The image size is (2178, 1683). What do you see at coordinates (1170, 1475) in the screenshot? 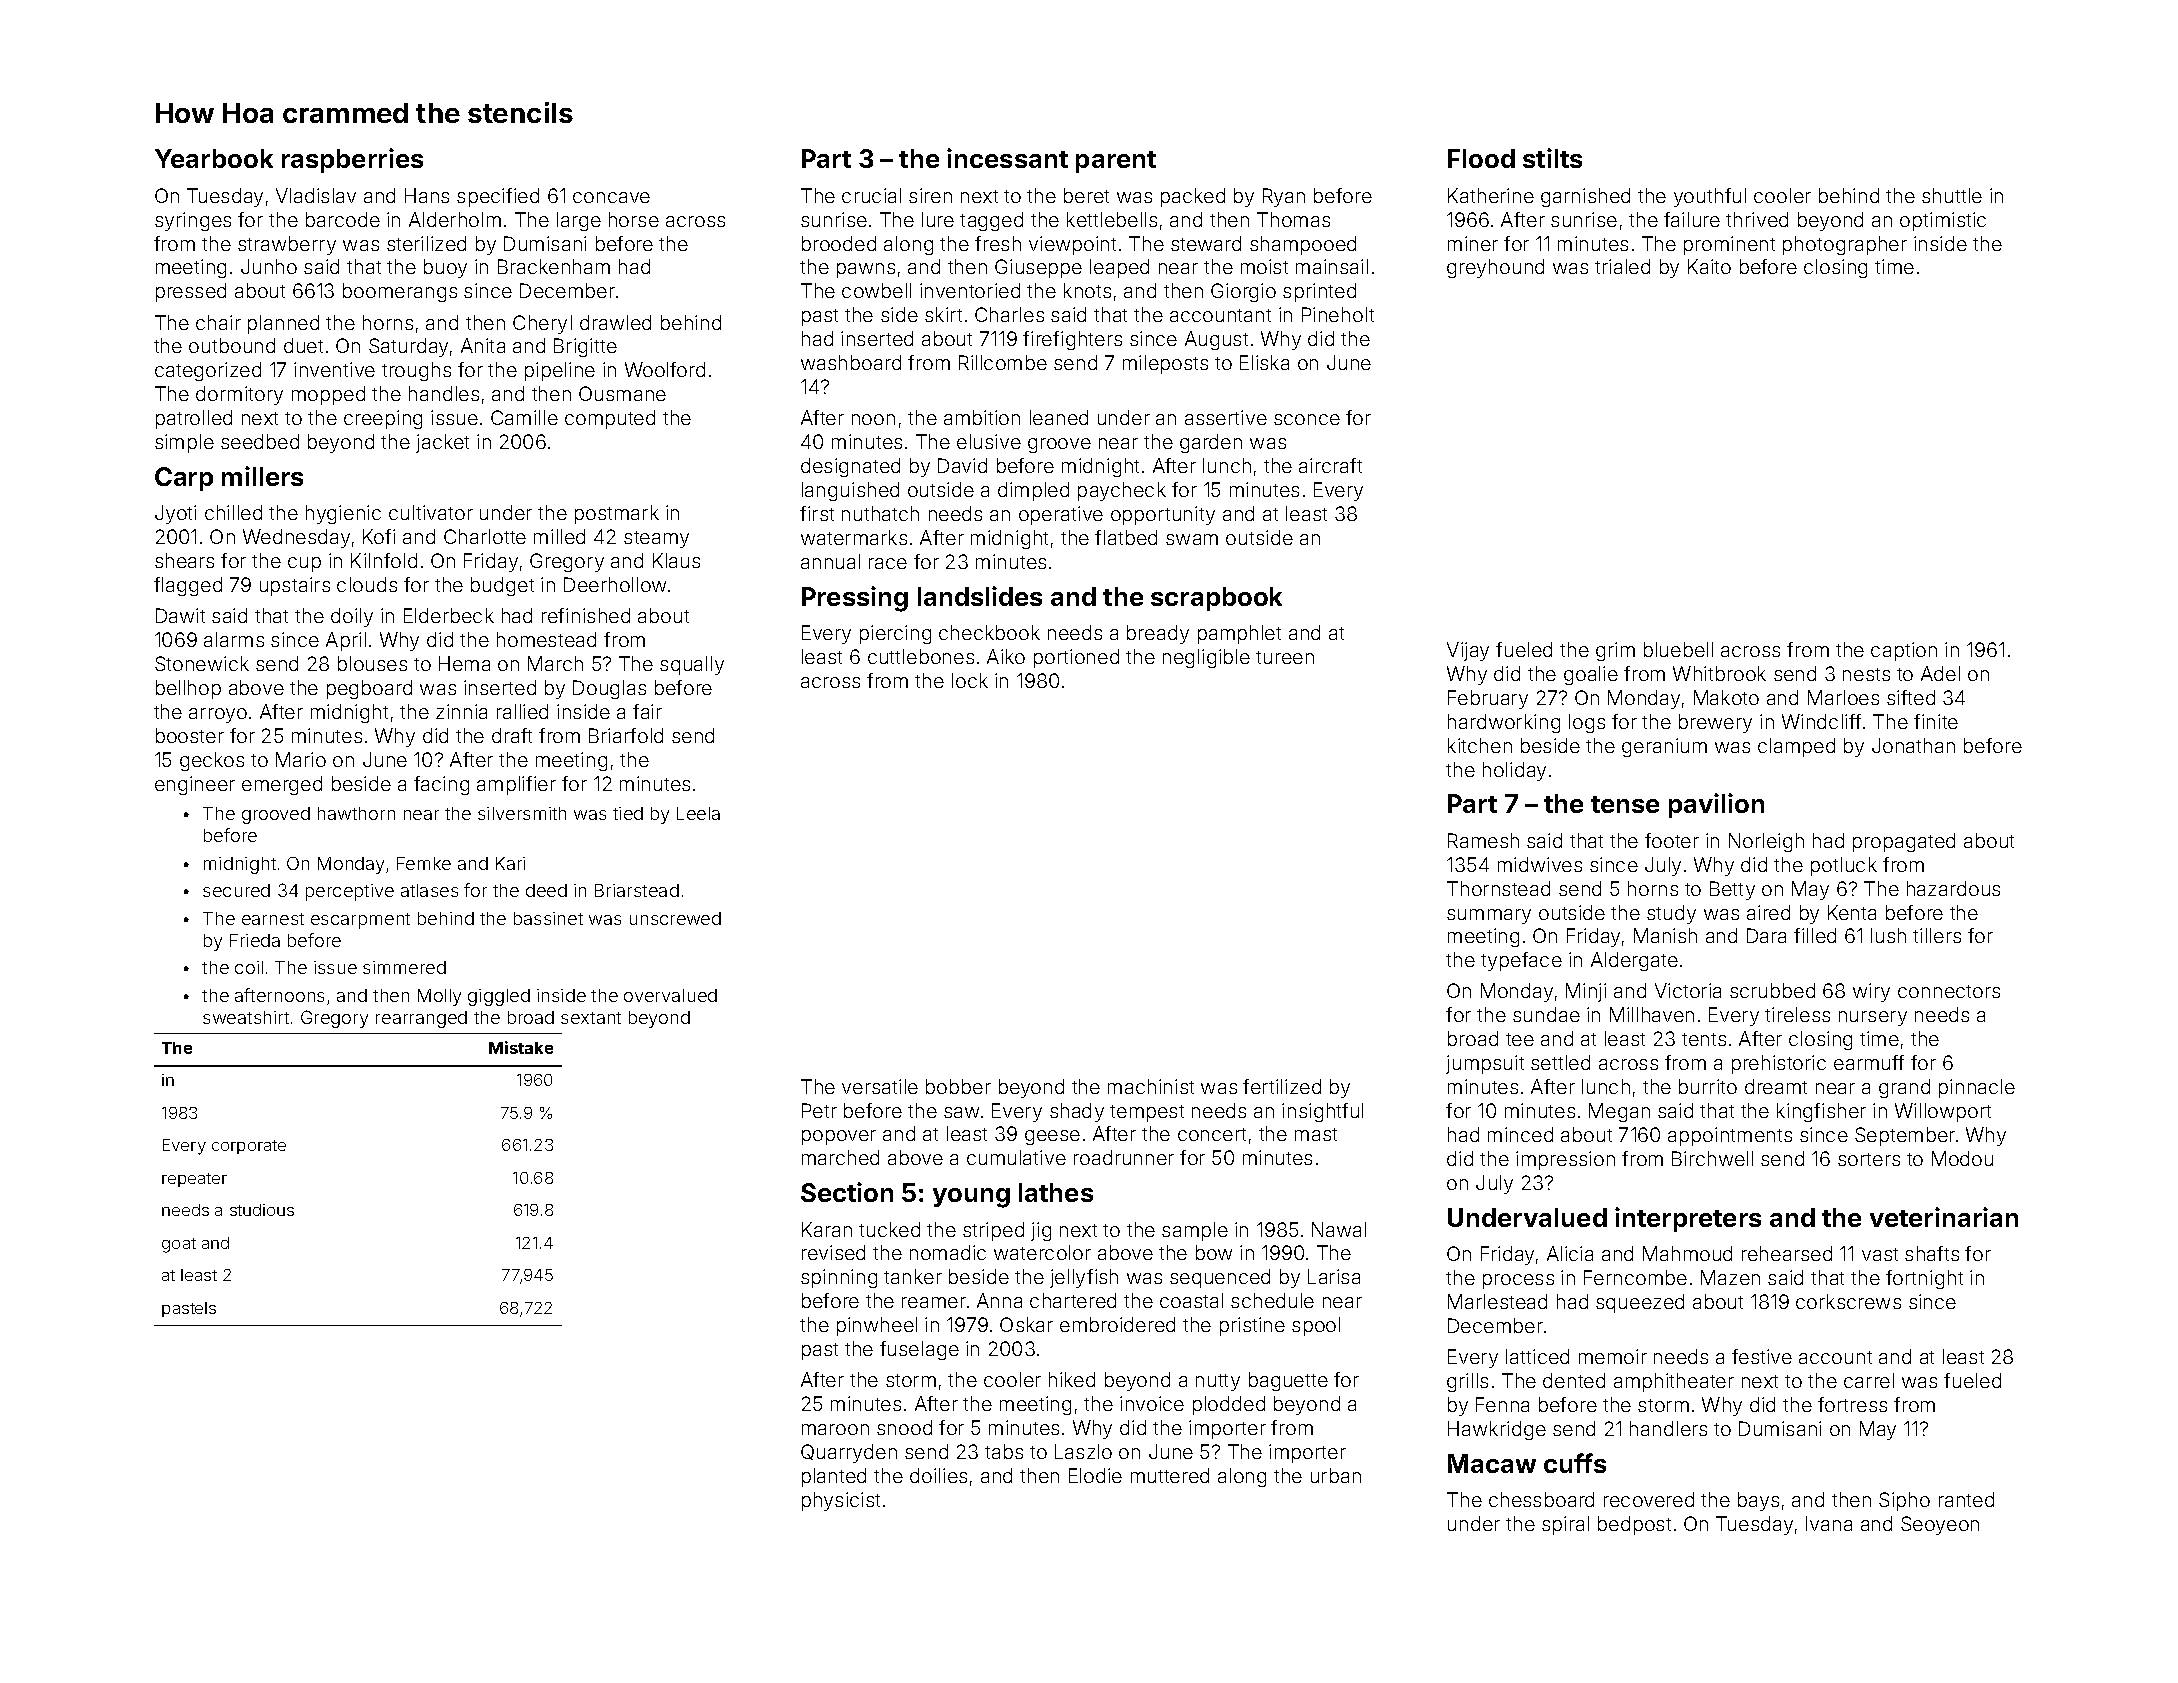
I see `muttered` at bounding box center [1170, 1475].
